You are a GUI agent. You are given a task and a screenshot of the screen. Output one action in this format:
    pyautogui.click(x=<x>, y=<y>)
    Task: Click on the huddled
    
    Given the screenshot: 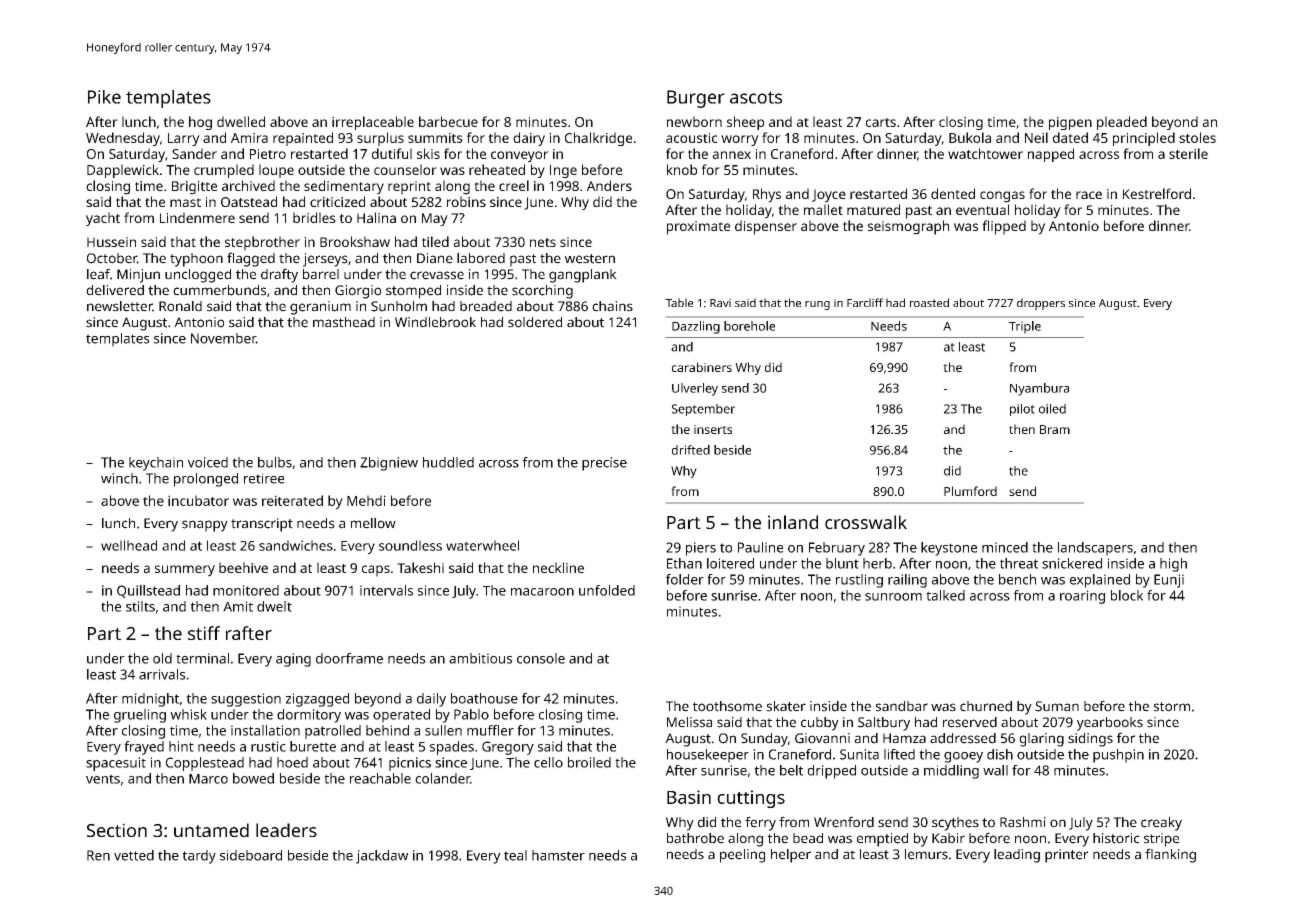 What is the action you would take?
    pyautogui.click(x=448, y=462)
